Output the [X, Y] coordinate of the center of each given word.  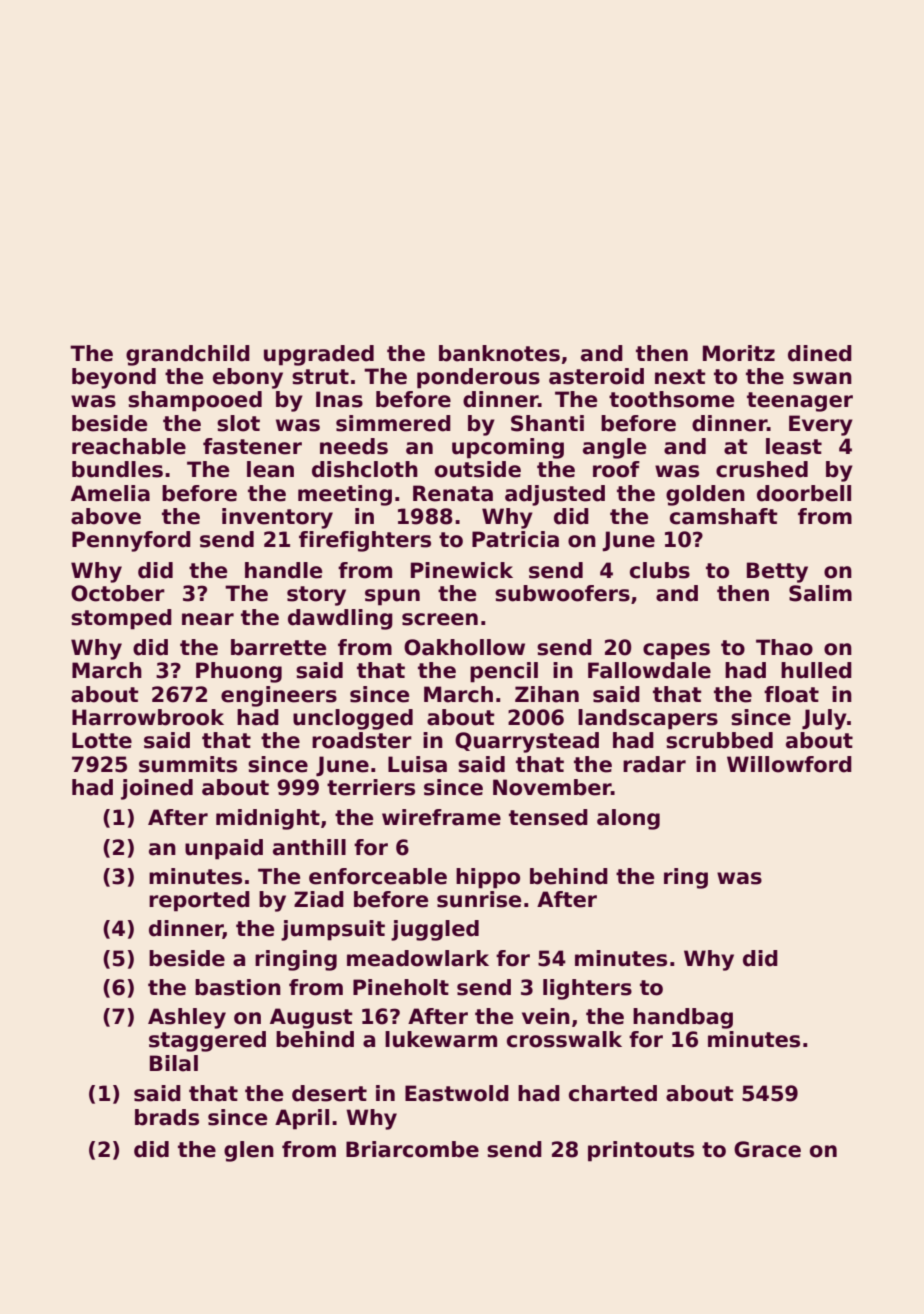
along [628, 819]
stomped [121, 619]
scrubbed [719, 740]
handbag [683, 1018]
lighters [587, 989]
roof [616, 469]
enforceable [378, 876]
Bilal [174, 1063]
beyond [114, 378]
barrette [278, 647]
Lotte [102, 740]
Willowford [789, 764]
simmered [393, 423]
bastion [238, 987]
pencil [504, 672]
